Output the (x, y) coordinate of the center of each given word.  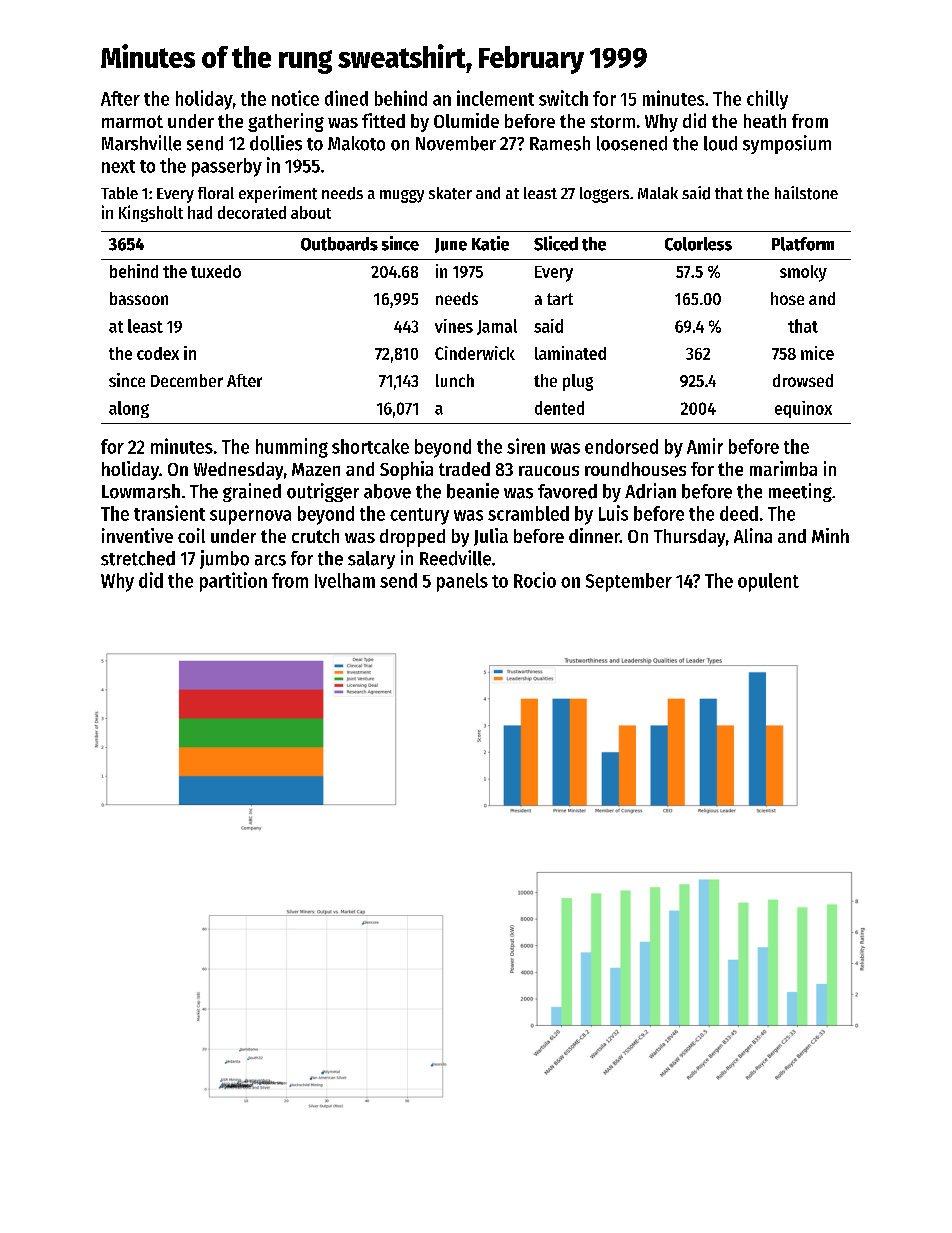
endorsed (621, 446)
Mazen (316, 469)
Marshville (141, 143)
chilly (767, 100)
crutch (315, 536)
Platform (803, 244)
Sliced (556, 243)
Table (119, 193)
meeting (800, 492)
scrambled (528, 513)
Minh (830, 535)
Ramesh (560, 143)
